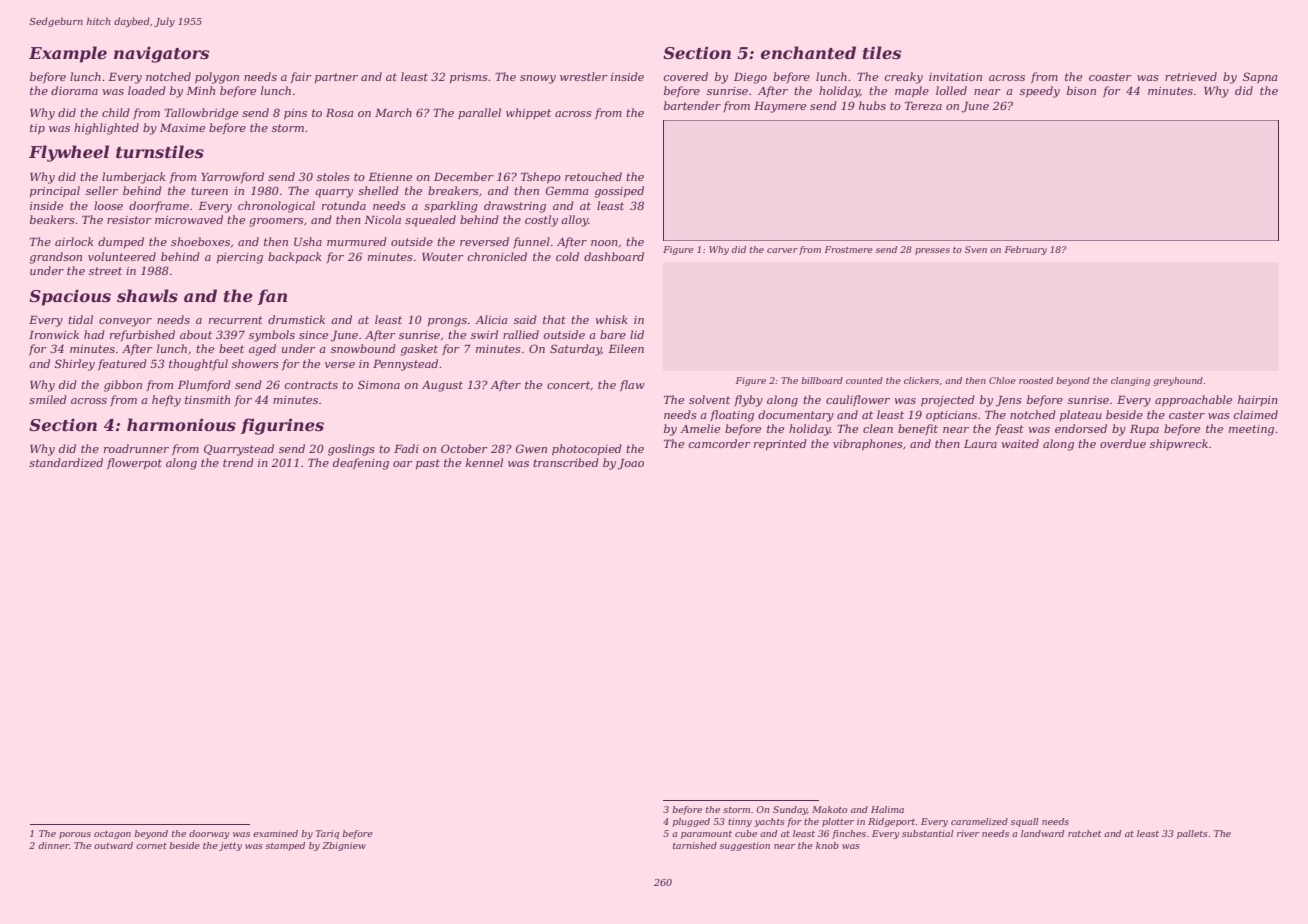 The image size is (1308, 924). I want to click on Sven, so click(976, 249).
